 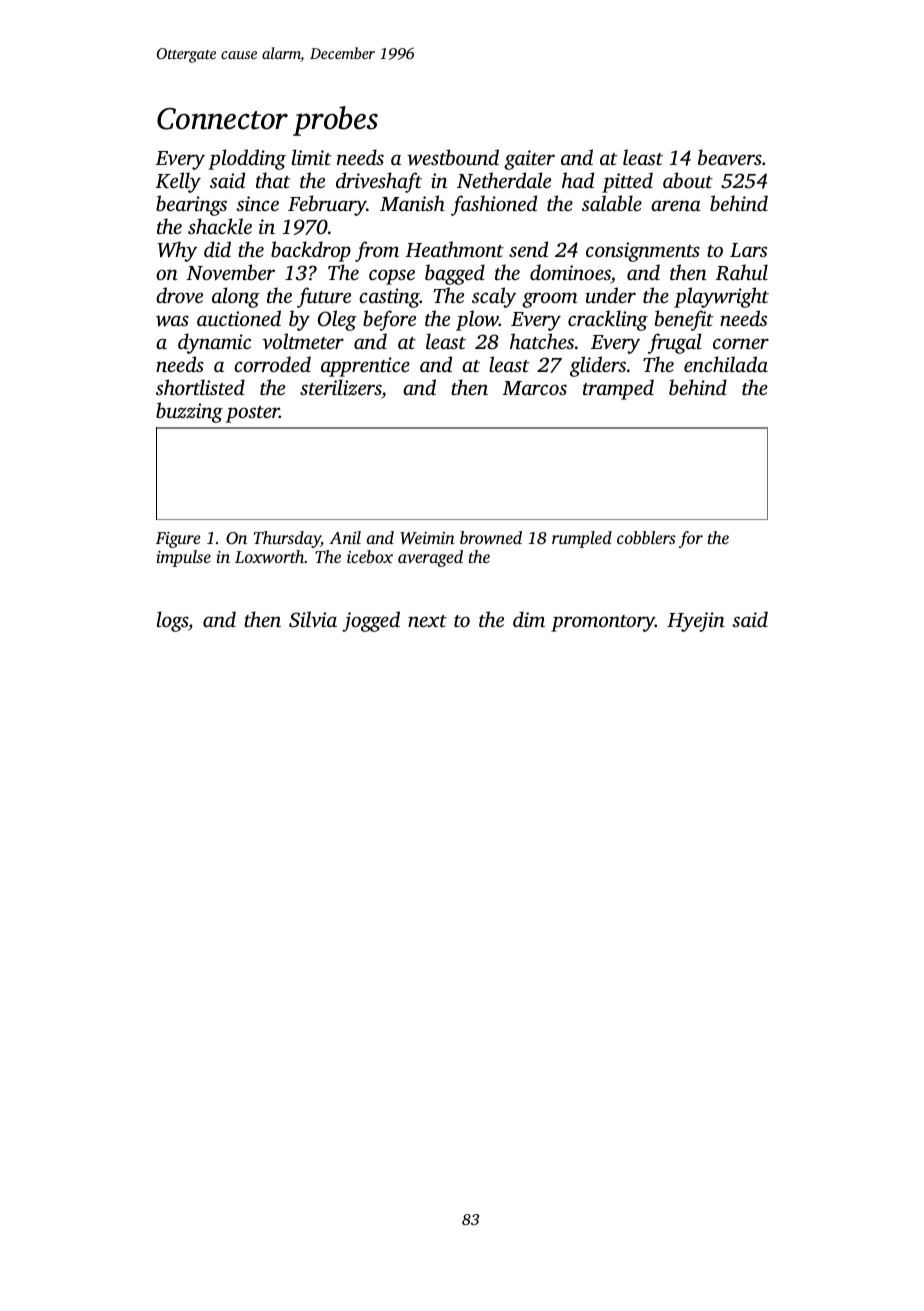 I want to click on plodding, so click(x=247, y=159).
